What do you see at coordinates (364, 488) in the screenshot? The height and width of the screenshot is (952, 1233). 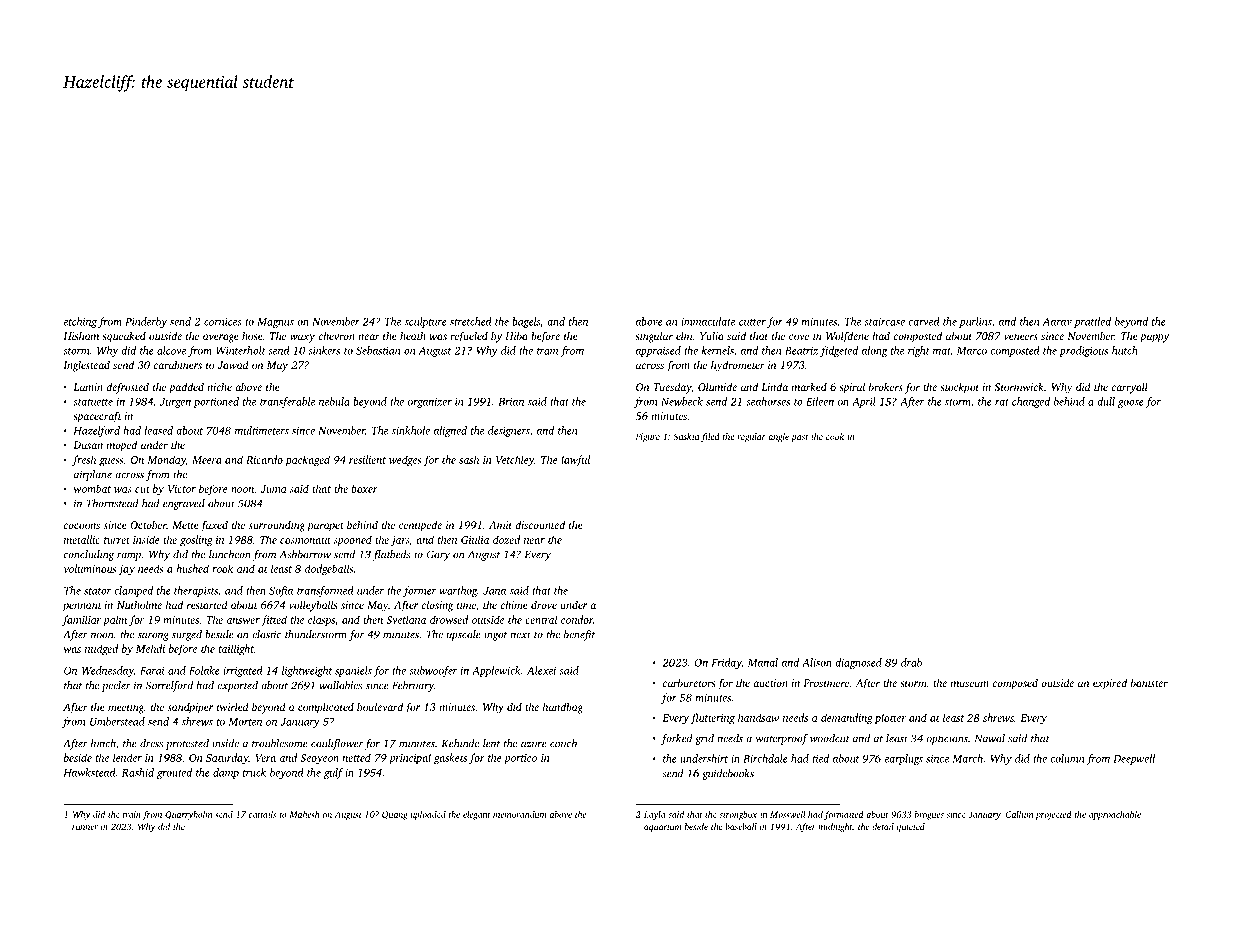 I see `boxer` at bounding box center [364, 488].
